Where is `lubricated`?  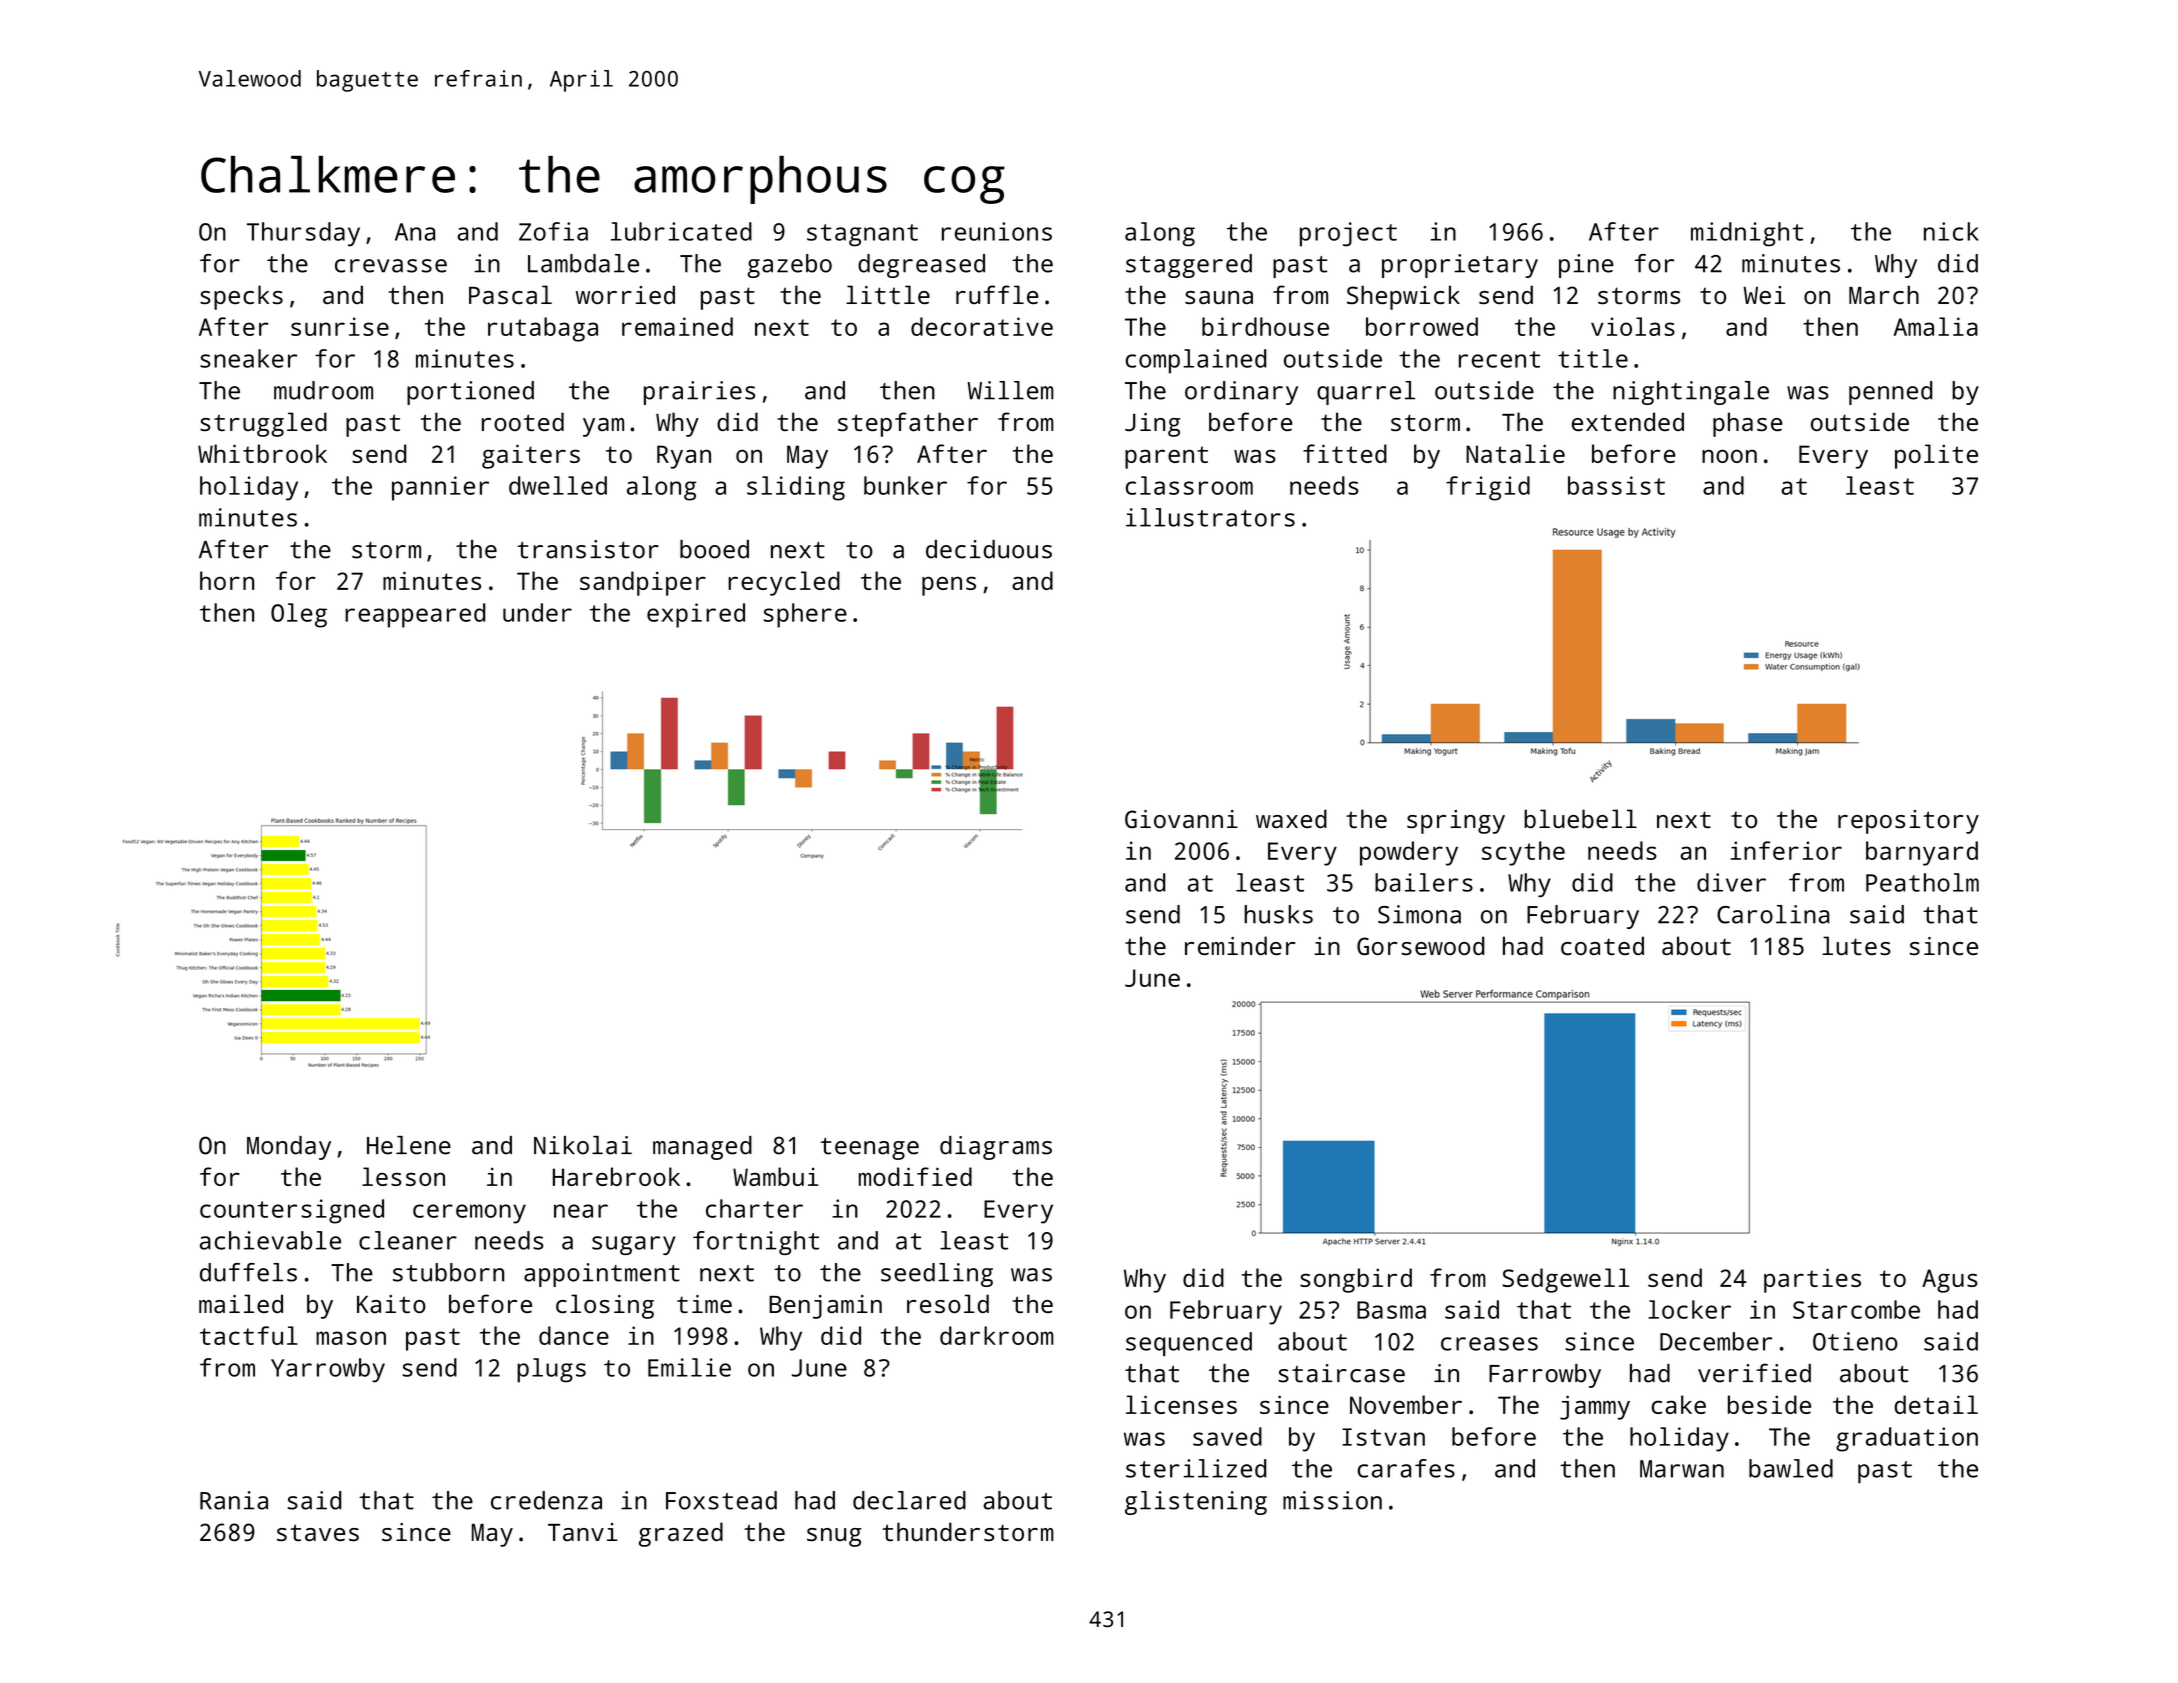
lubricated is located at coordinates (681, 231).
